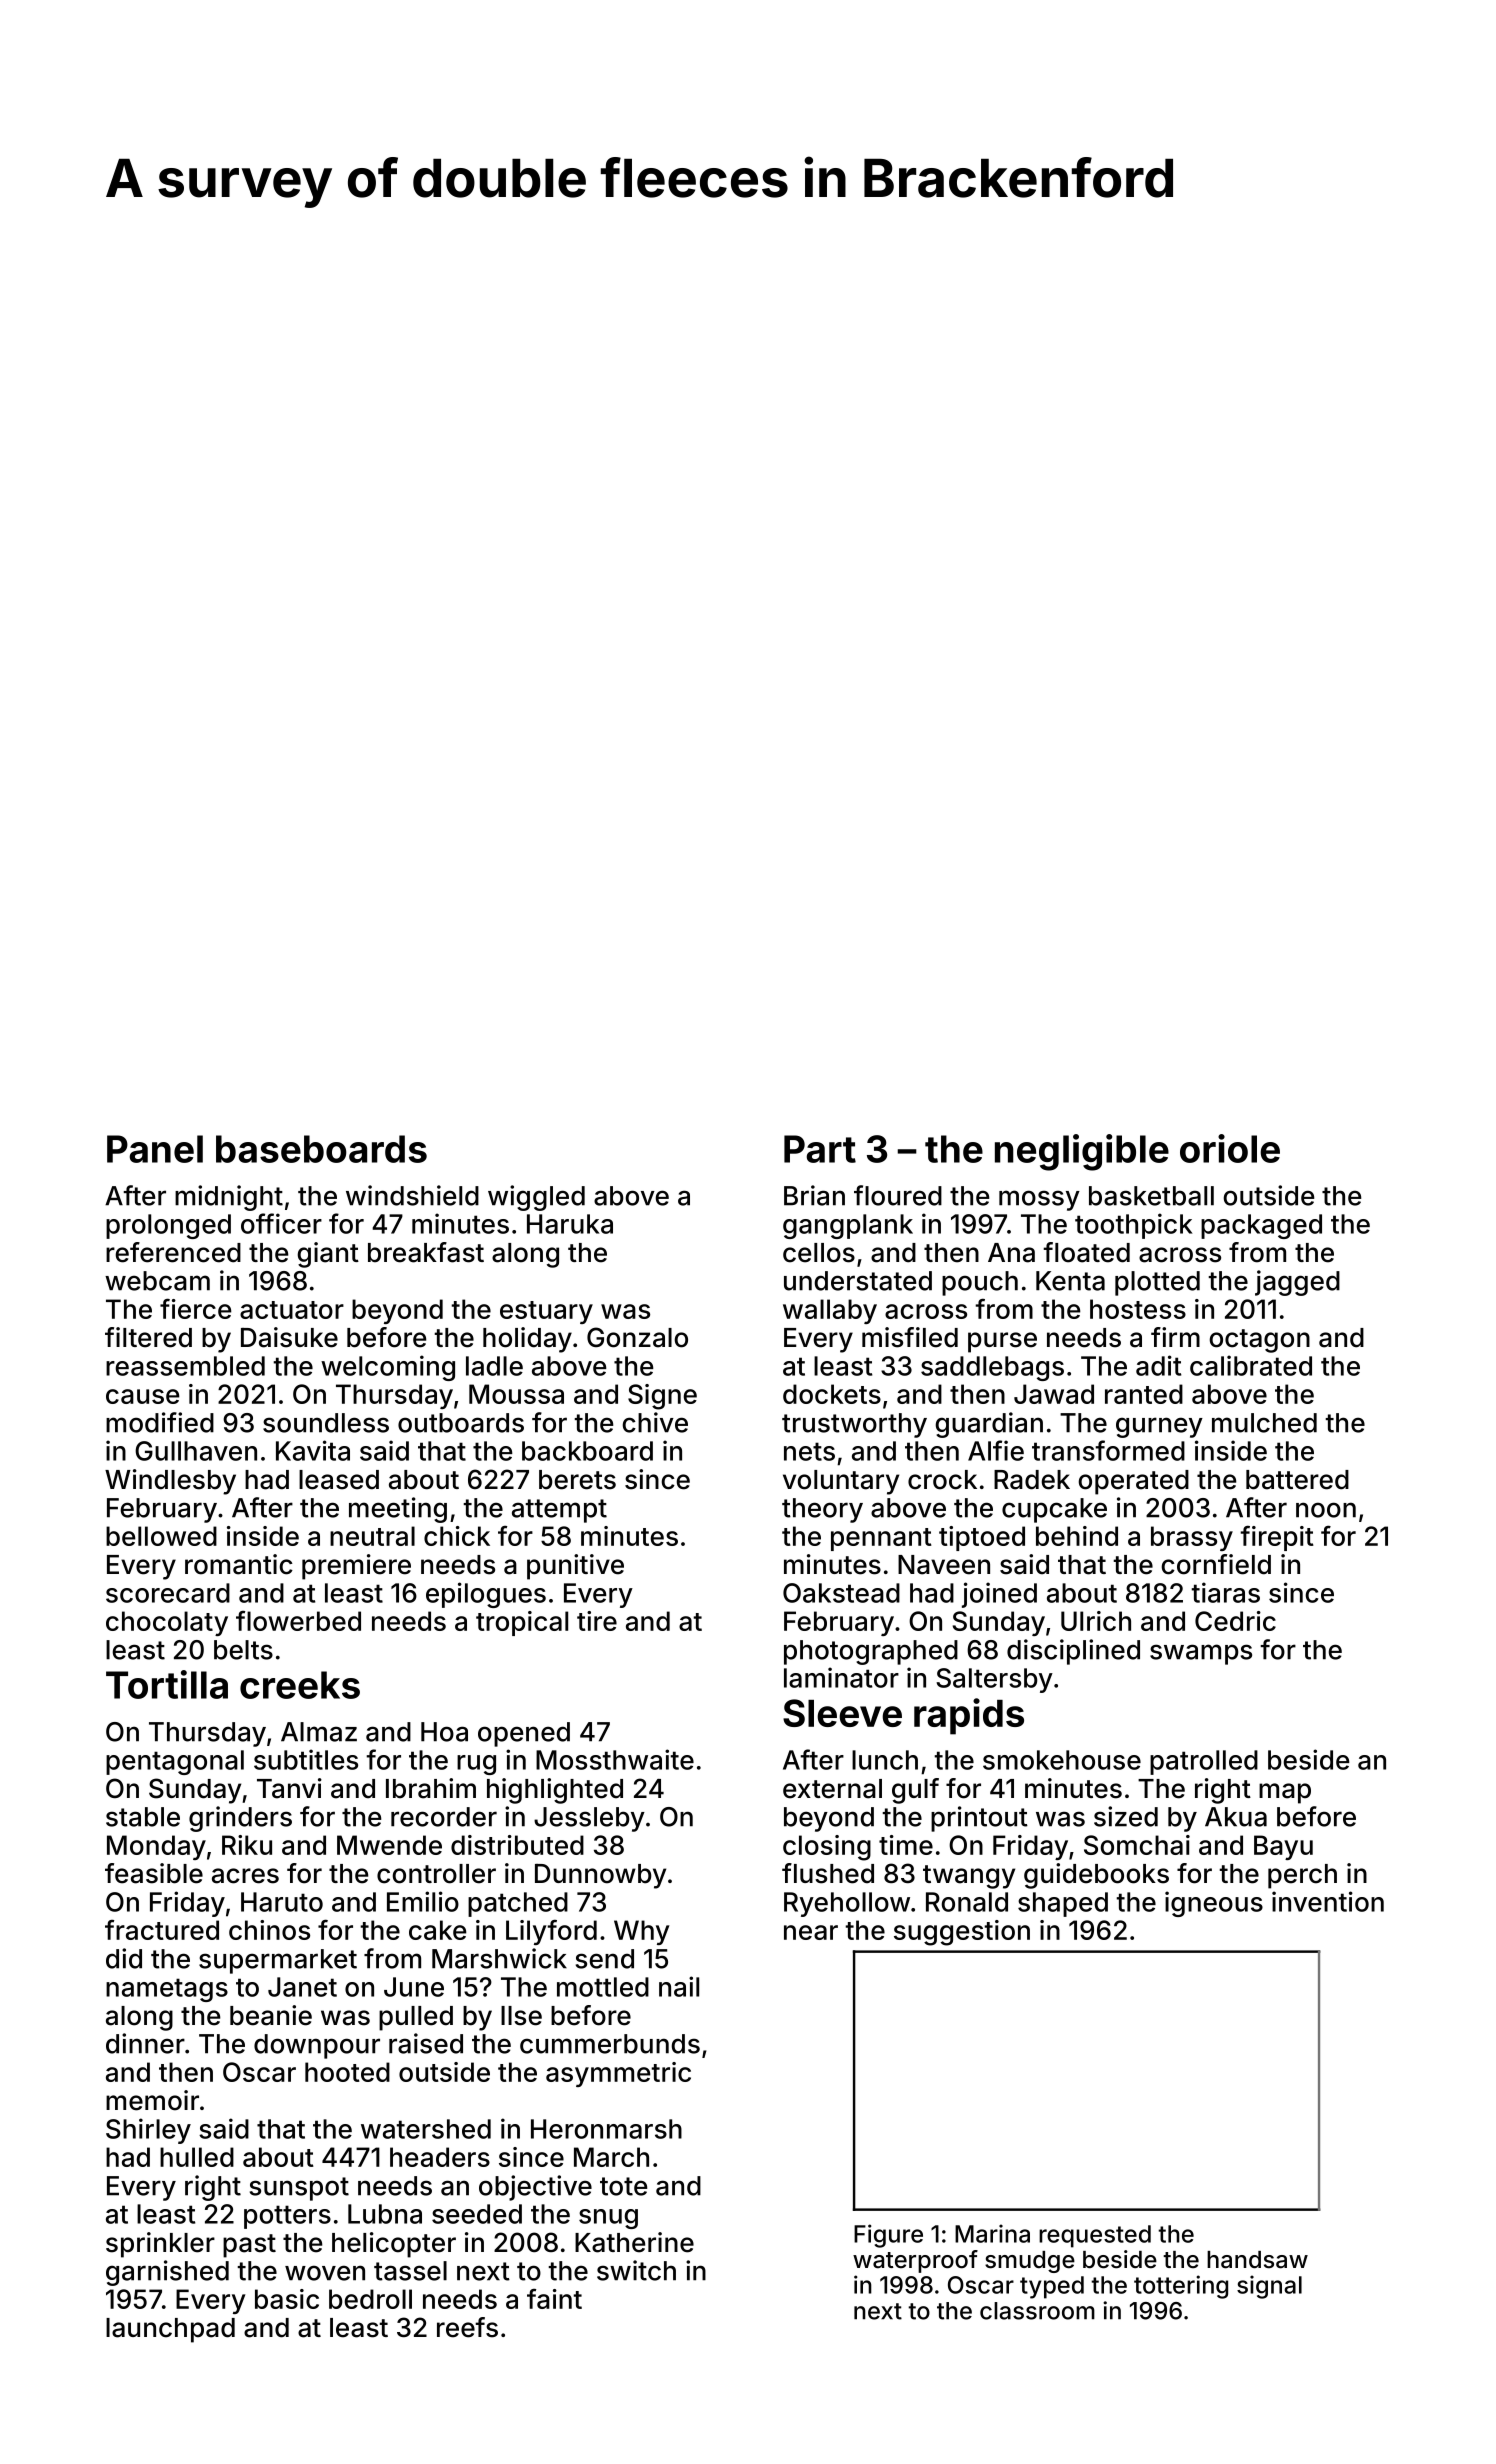 The height and width of the document is (2464, 1496). I want to click on Akua, so click(1236, 1817).
